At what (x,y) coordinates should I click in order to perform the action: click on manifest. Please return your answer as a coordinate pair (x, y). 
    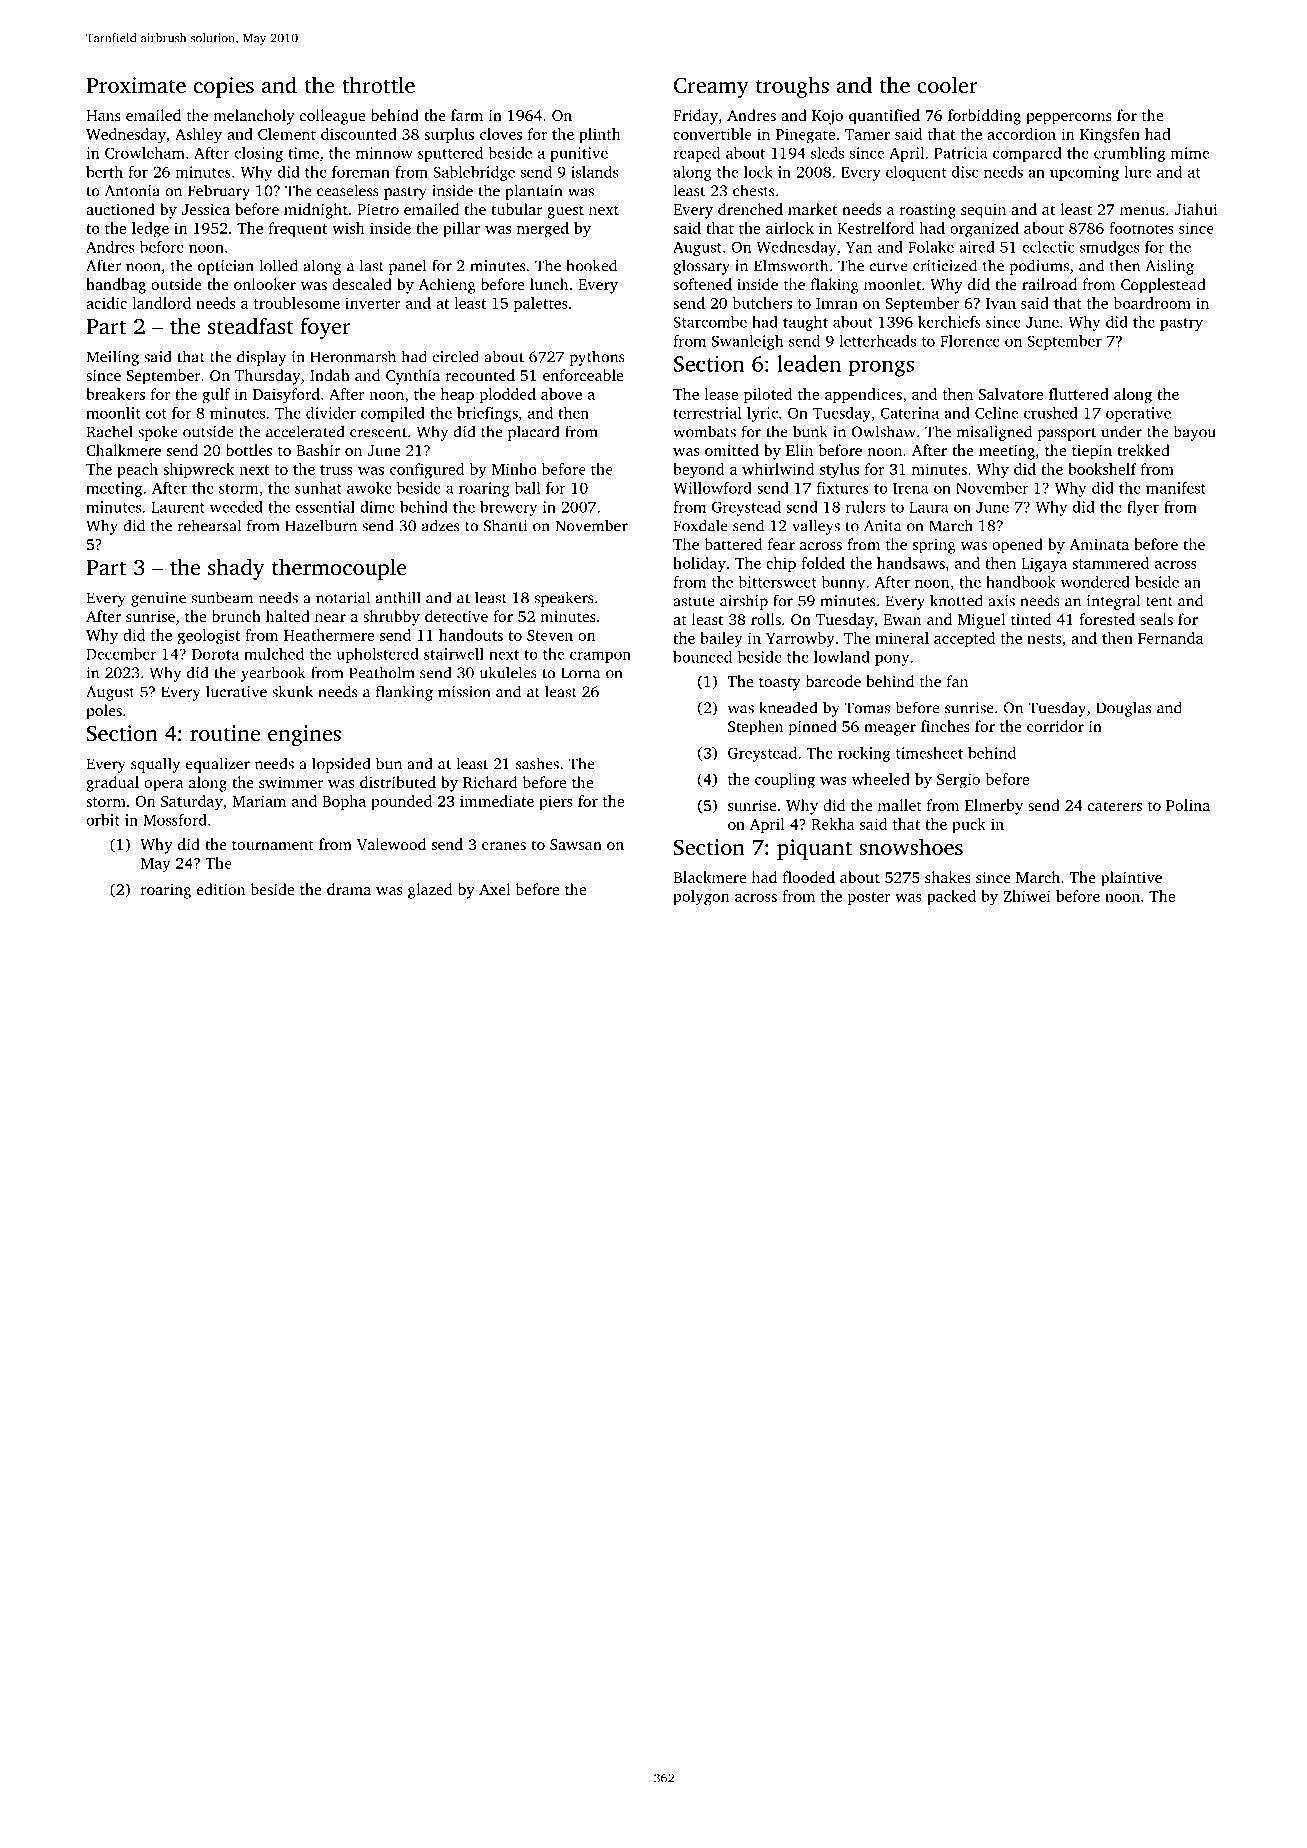
    Looking at the image, I should click on (1176, 488).
